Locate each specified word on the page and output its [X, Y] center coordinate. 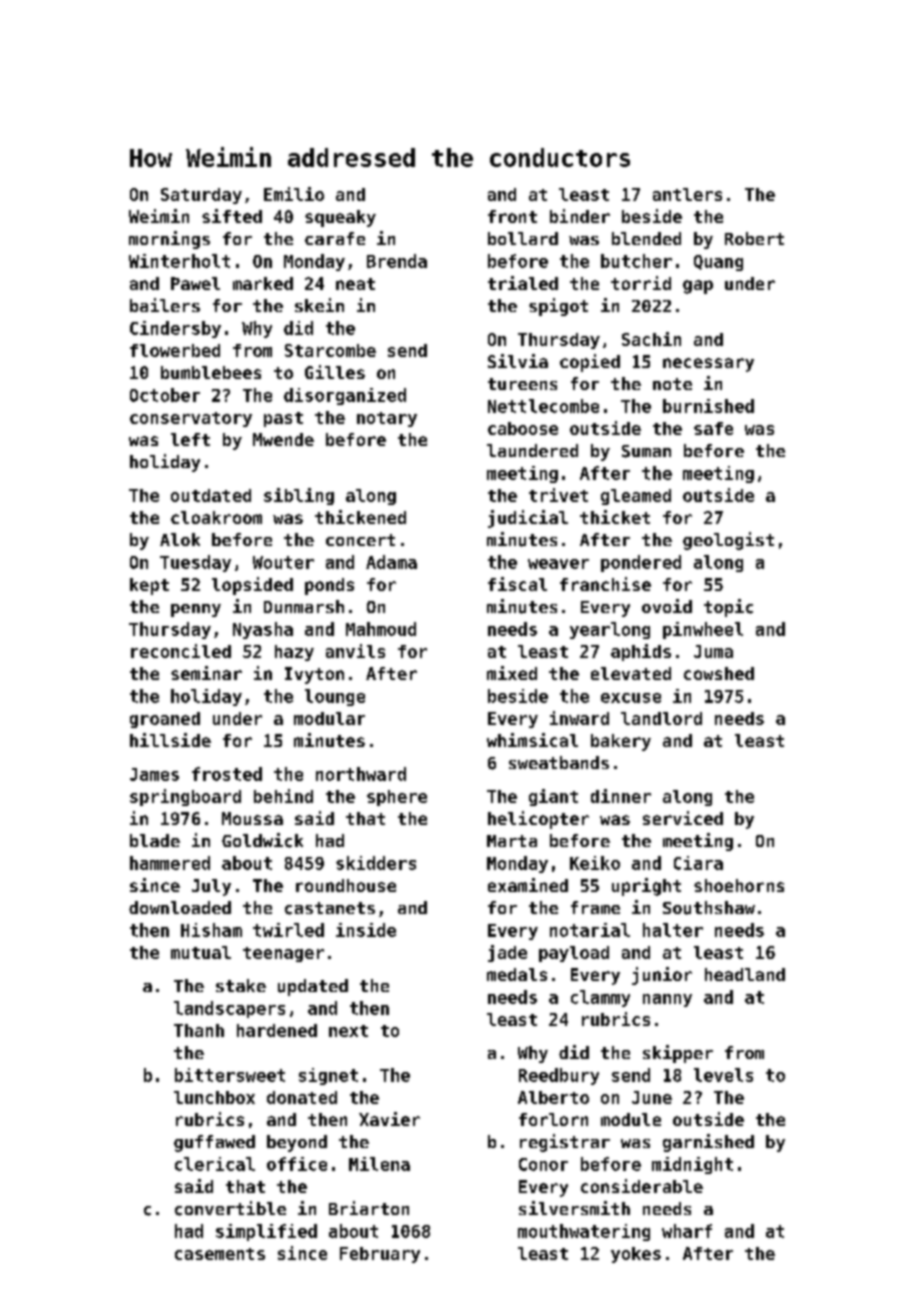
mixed [512, 673]
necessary [708, 365]
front [512, 216]
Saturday [201, 196]
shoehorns [739, 885]
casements [220, 1254]
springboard [185, 797]
